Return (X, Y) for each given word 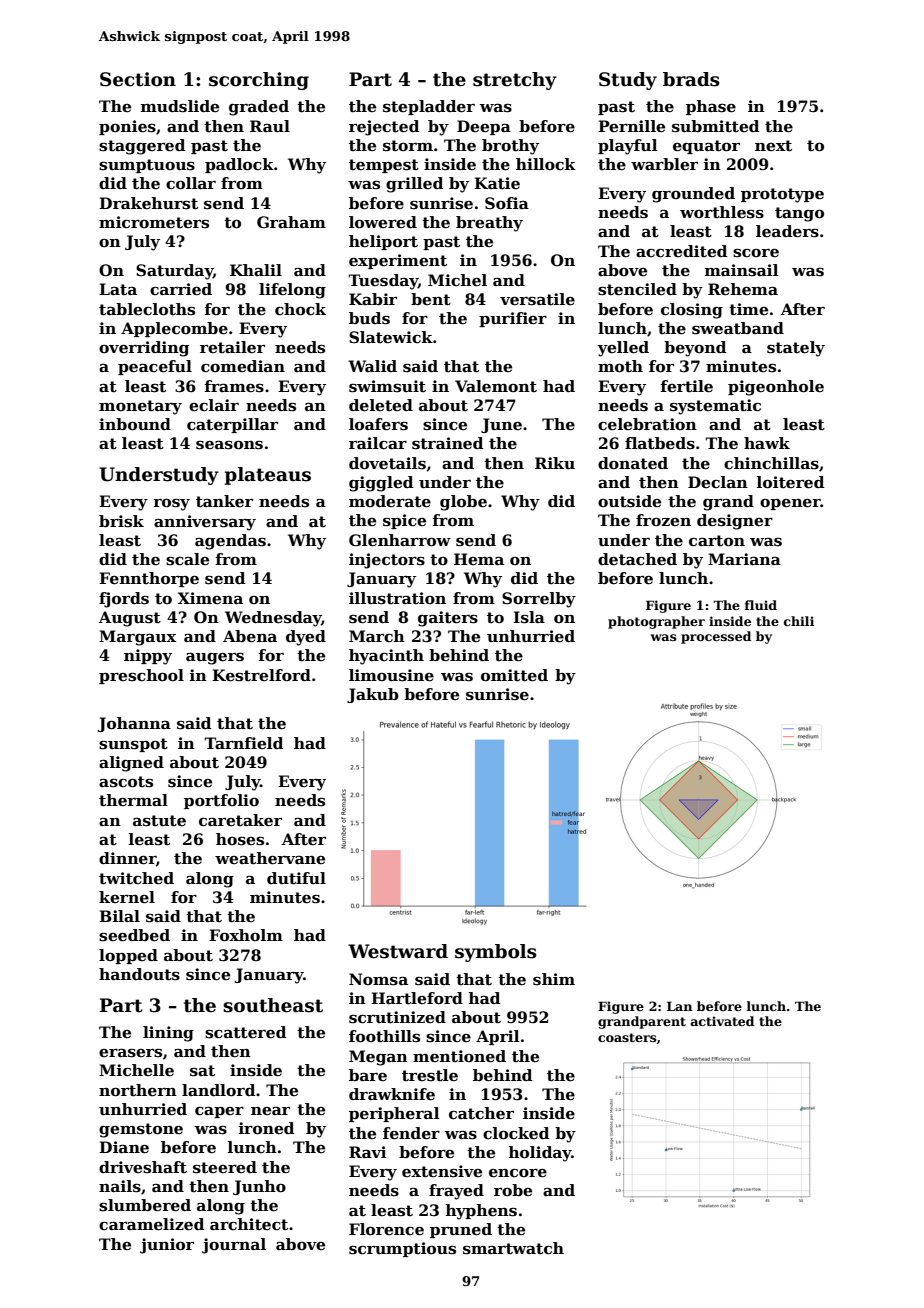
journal (234, 1246)
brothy (510, 147)
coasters (627, 1037)
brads (691, 79)
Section (138, 79)
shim (554, 979)
